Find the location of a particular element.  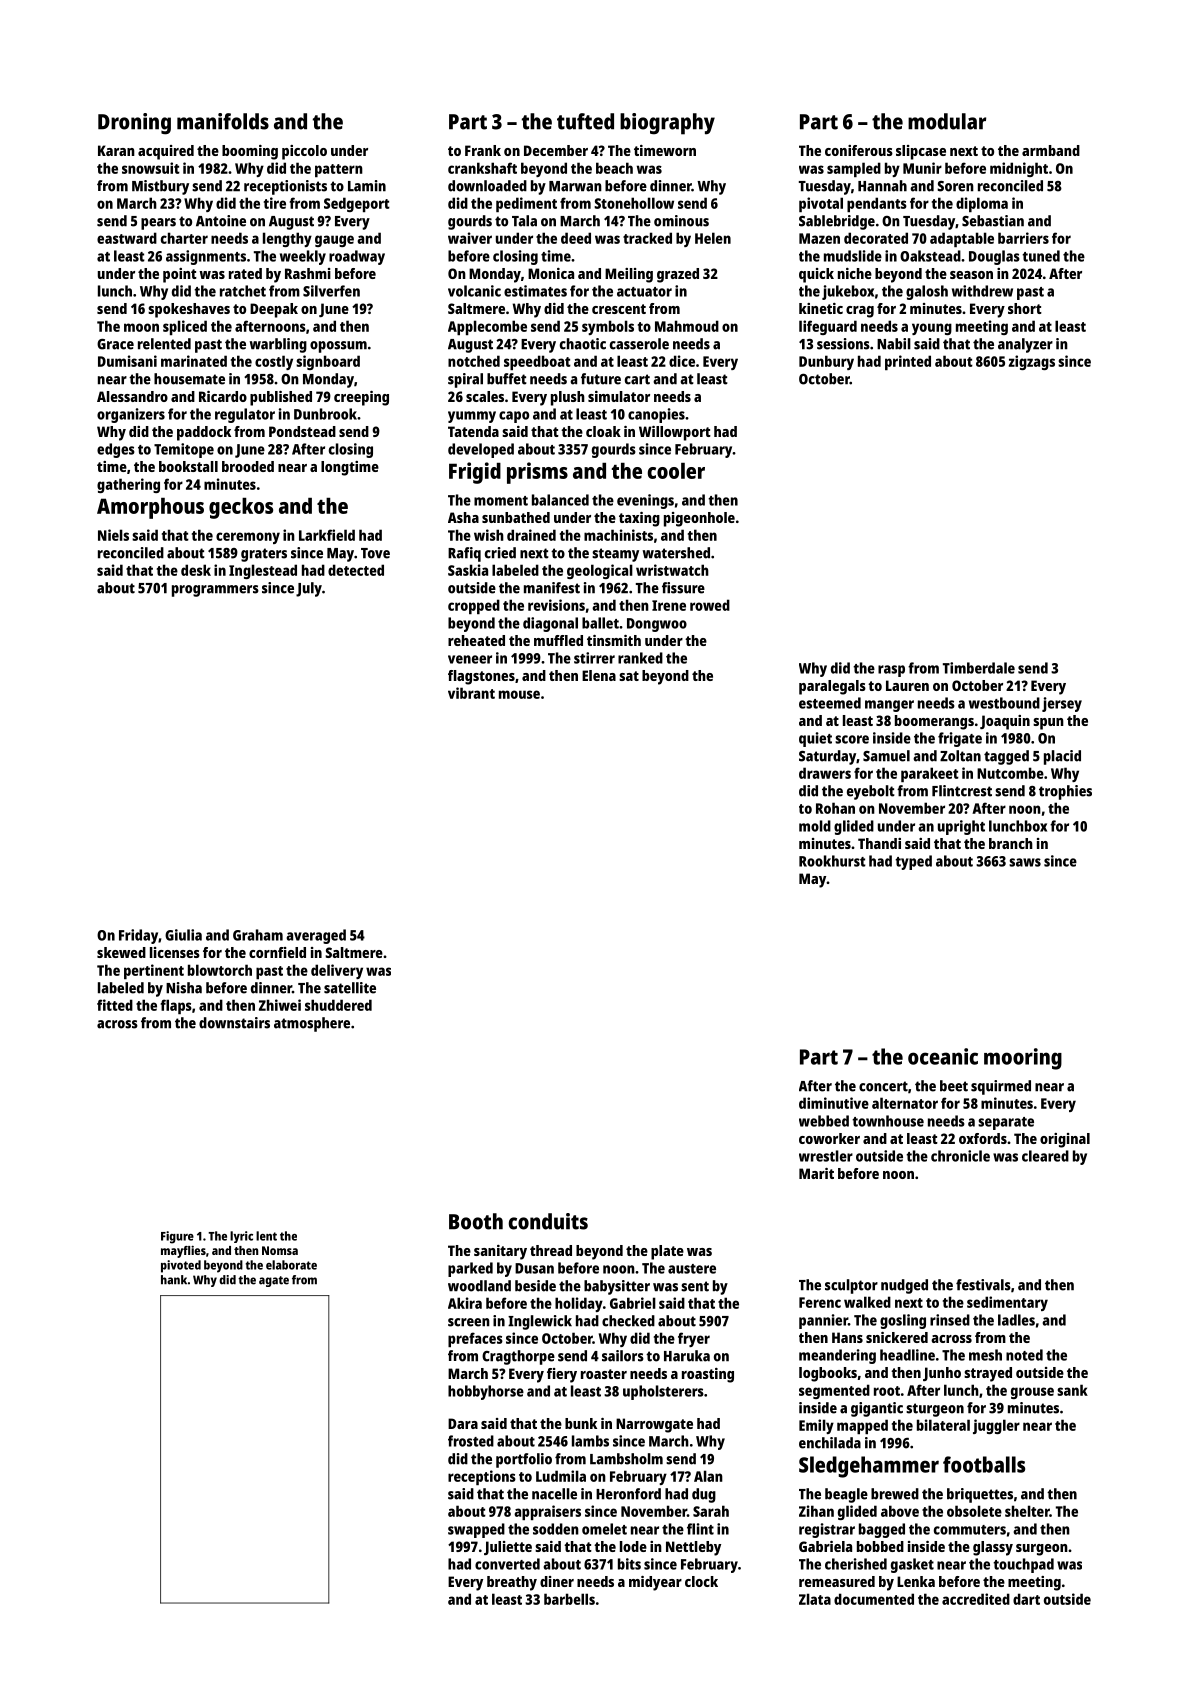

armband is located at coordinates (1051, 150).
